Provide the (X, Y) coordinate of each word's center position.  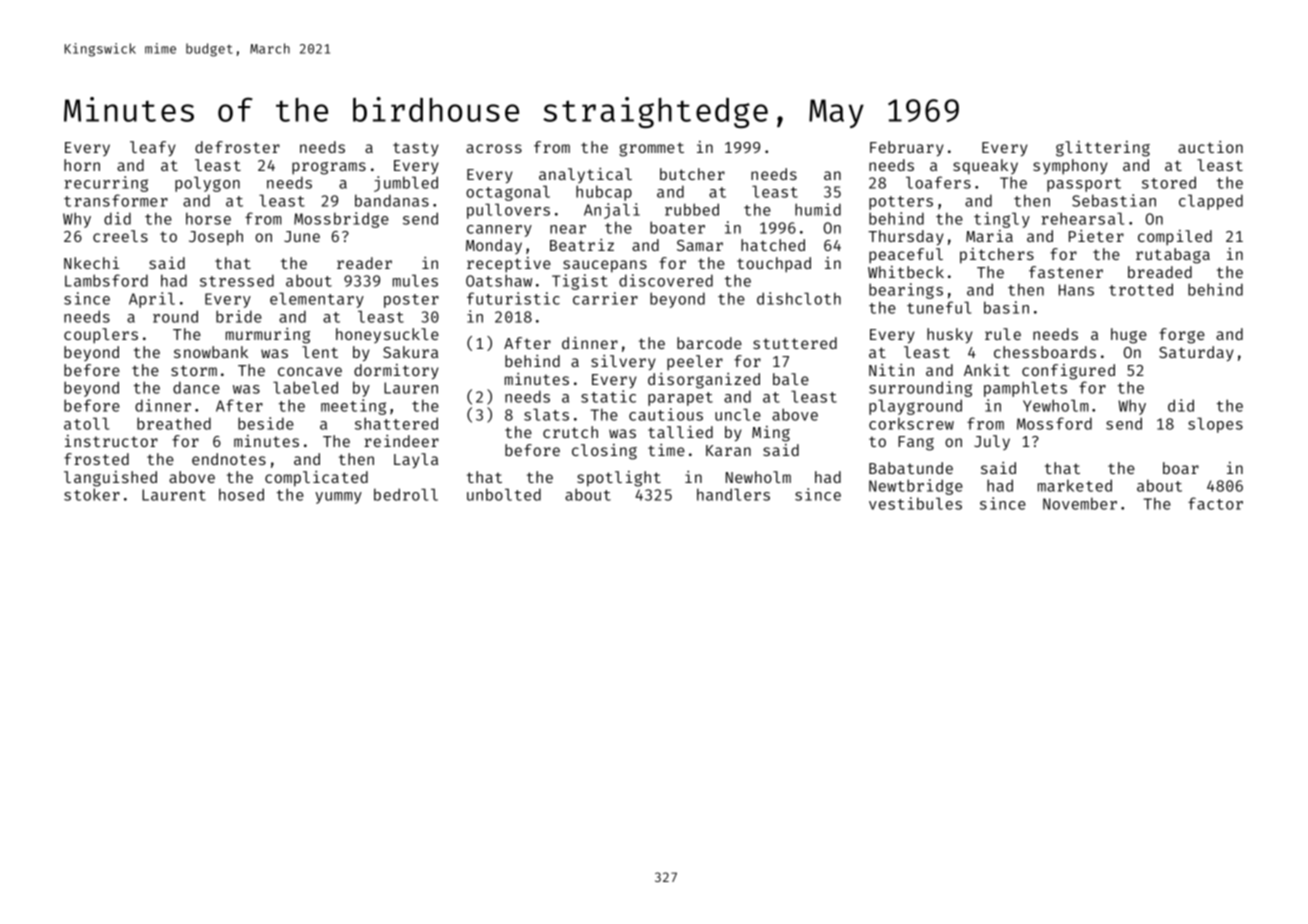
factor (1215, 503)
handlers (733, 494)
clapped (1211, 202)
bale (791, 379)
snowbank (211, 352)
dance (196, 387)
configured (1068, 372)
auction (1210, 147)
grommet (651, 149)
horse (208, 218)
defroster (237, 147)
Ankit (987, 370)
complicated (316, 479)
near (568, 229)
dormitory (396, 372)
